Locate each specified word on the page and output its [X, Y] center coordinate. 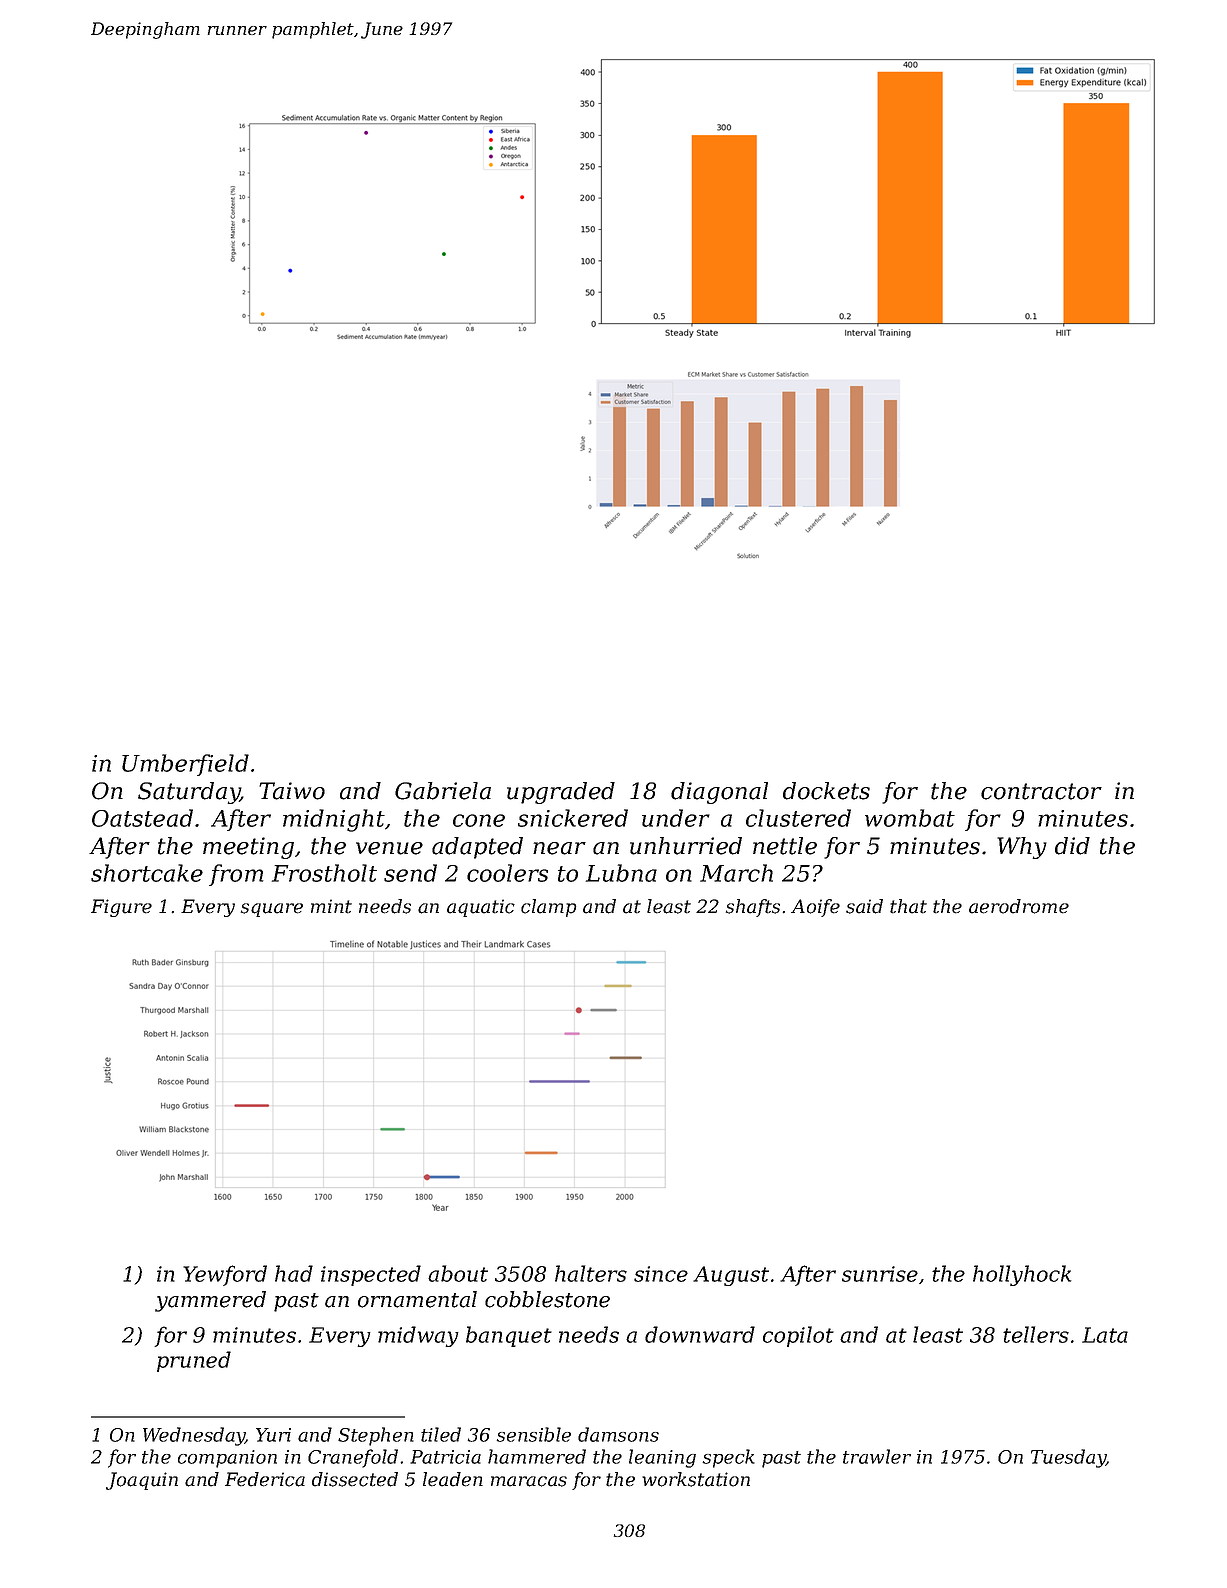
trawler [877, 1456]
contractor [1041, 791]
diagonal [719, 793]
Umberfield [185, 765]
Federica [265, 1479]
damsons [618, 1434]
